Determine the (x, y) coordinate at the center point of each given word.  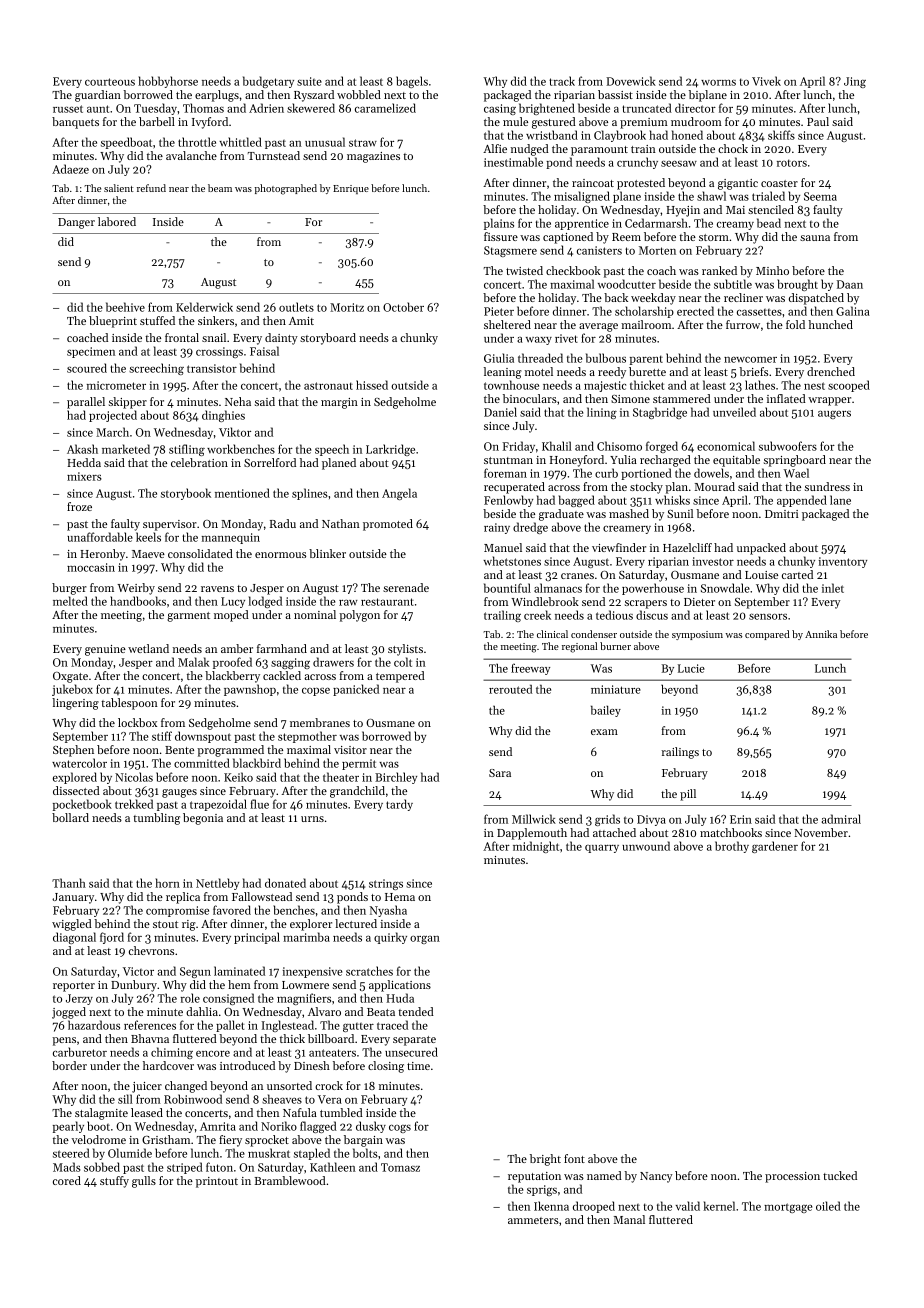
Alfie (495, 148)
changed (186, 1087)
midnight (536, 847)
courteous (110, 82)
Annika (821, 634)
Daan (850, 284)
